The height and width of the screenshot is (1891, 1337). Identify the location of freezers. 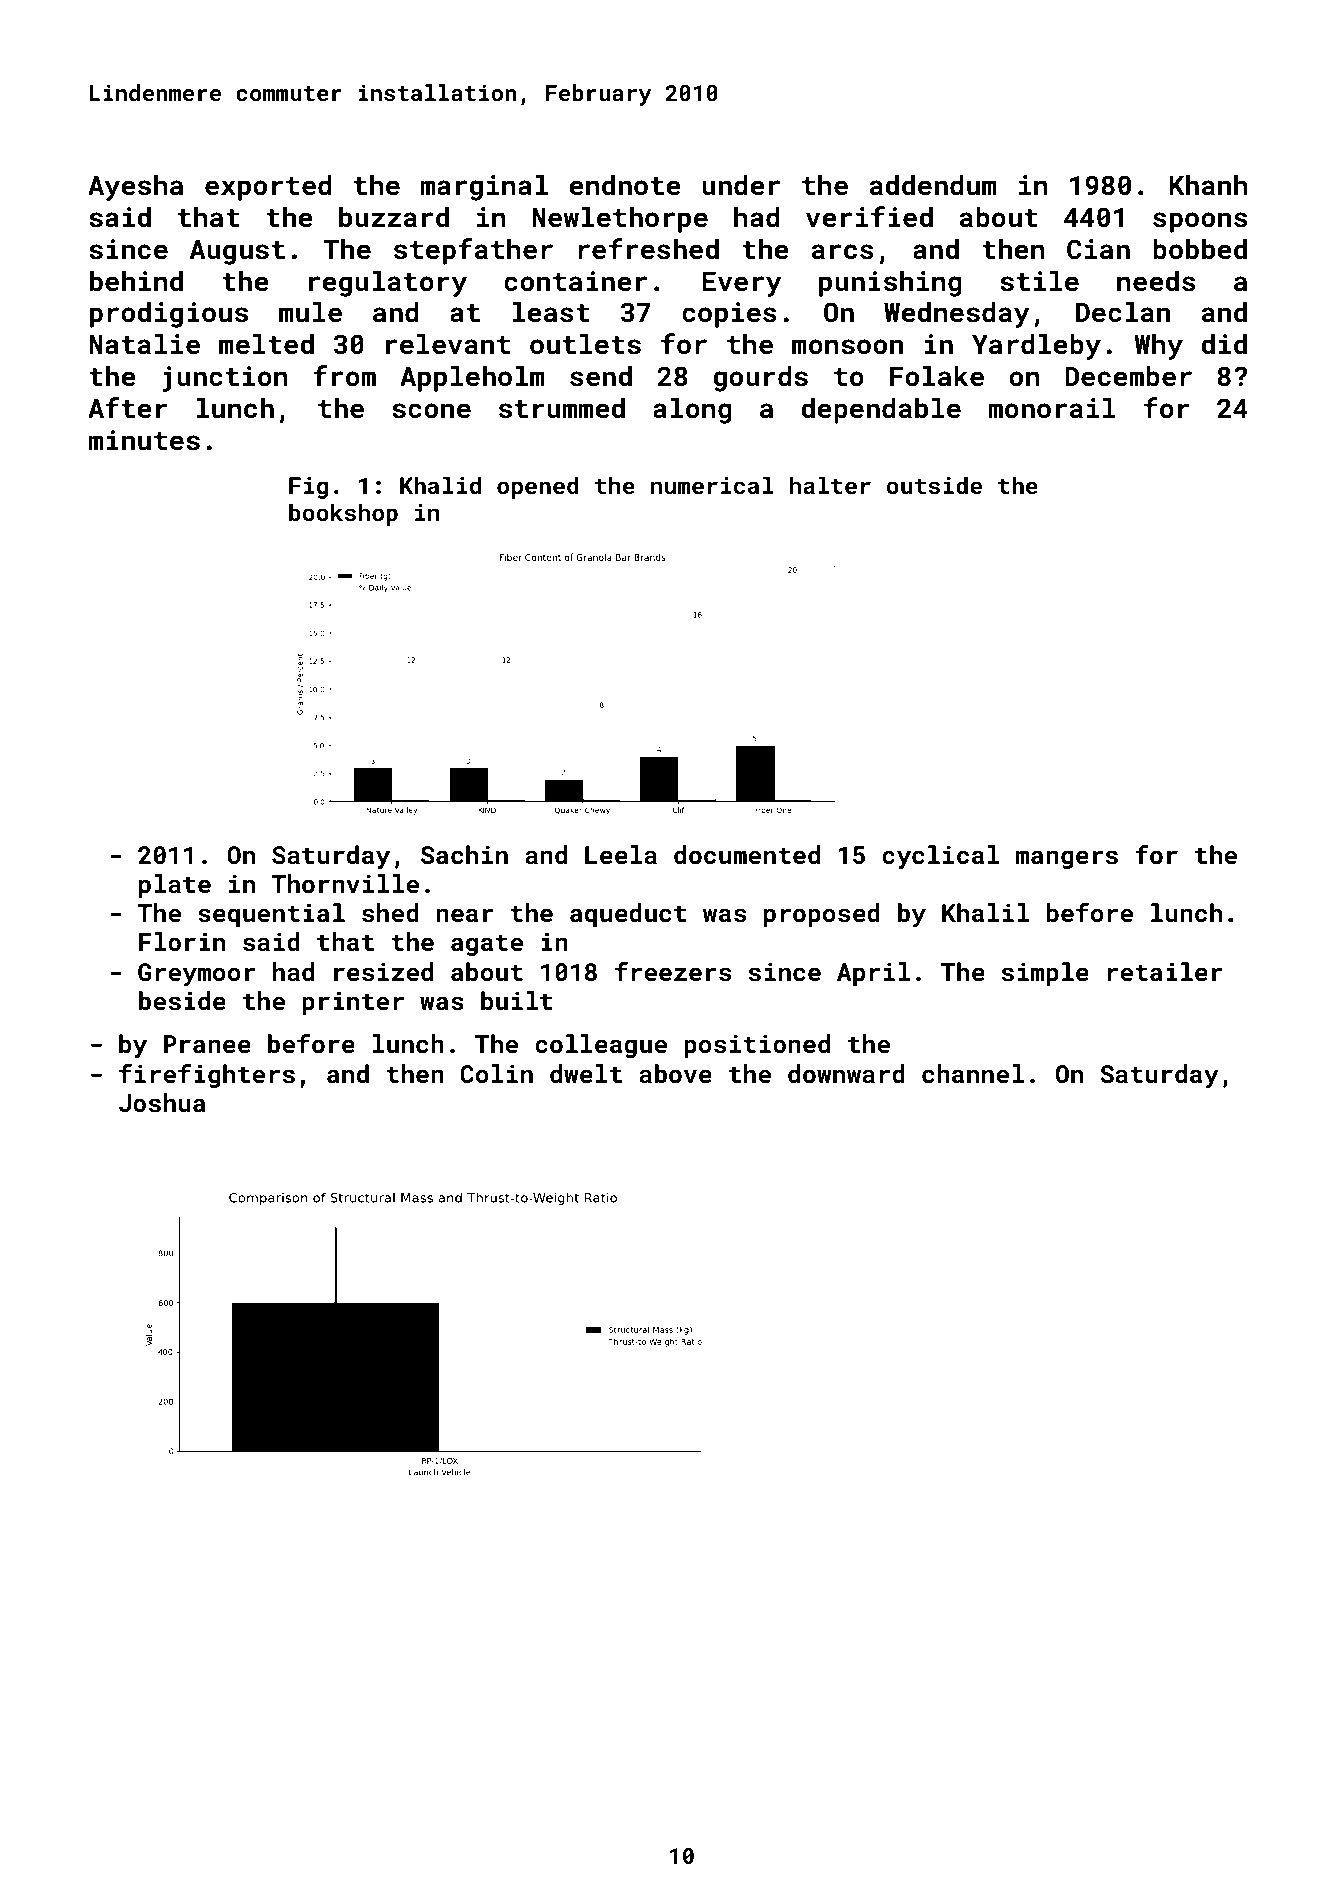
(673, 972).
